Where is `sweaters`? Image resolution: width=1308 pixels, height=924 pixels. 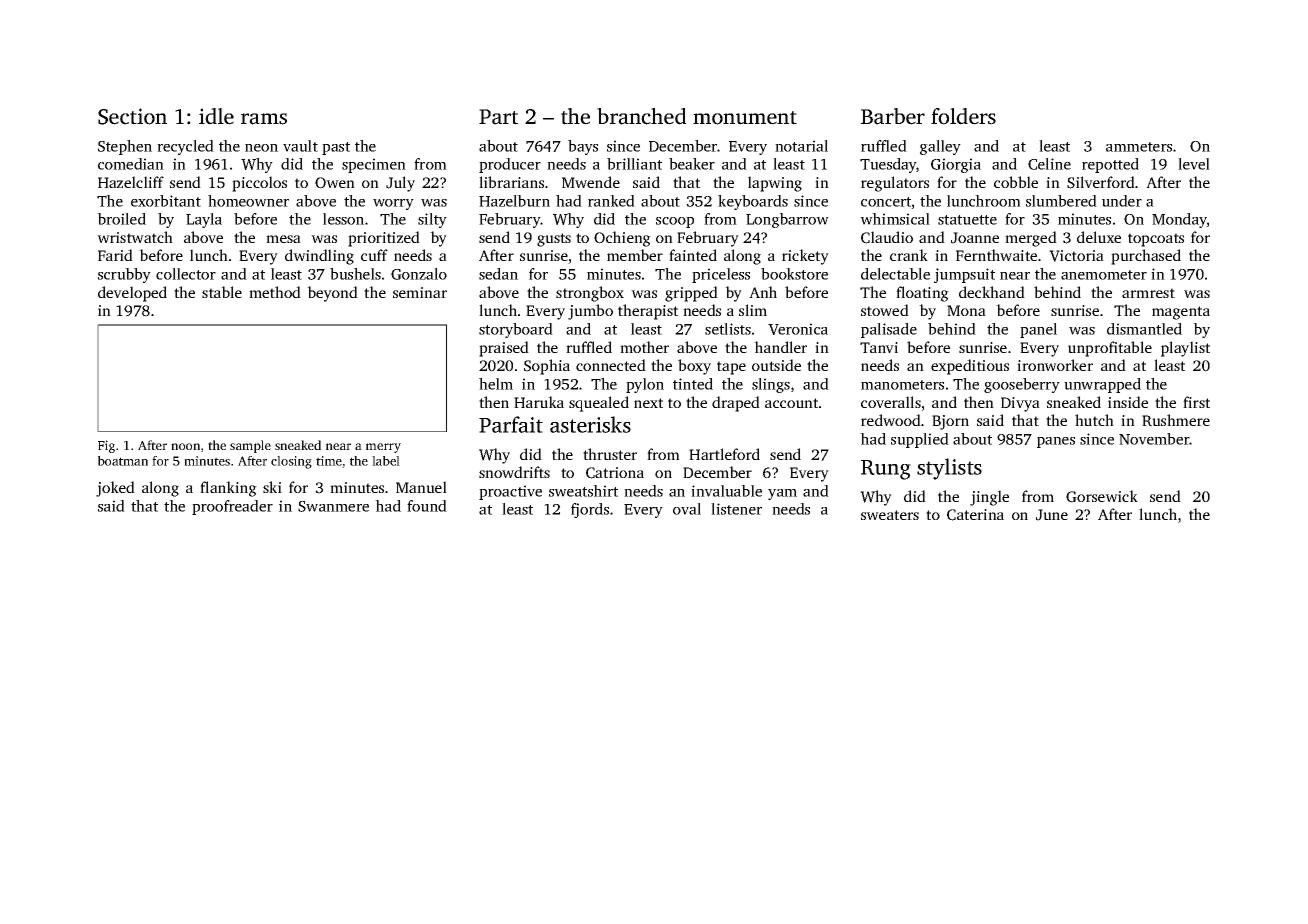 sweaters is located at coordinates (890, 515).
